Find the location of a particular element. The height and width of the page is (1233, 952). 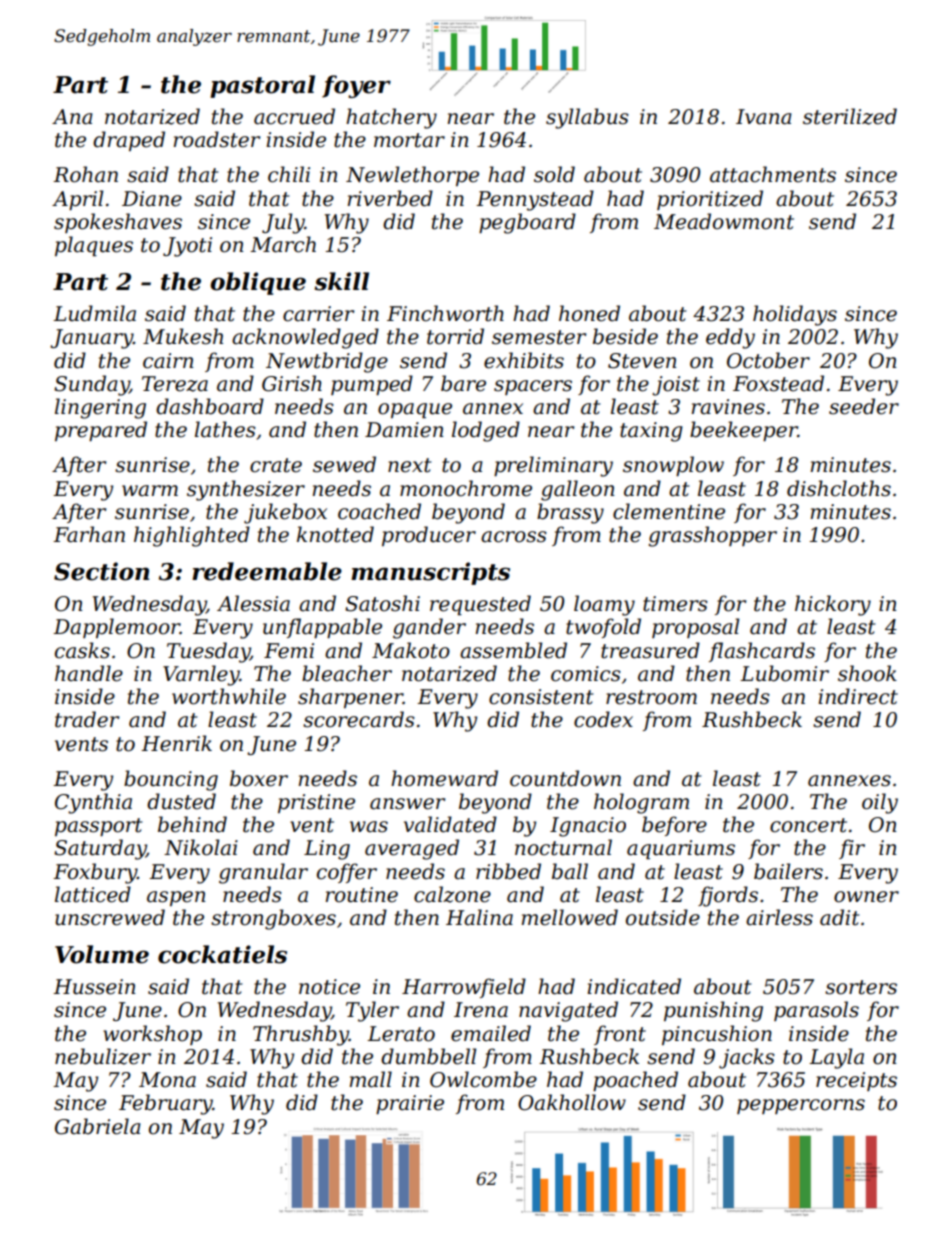

punishing is located at coordinates (713, 1011).
